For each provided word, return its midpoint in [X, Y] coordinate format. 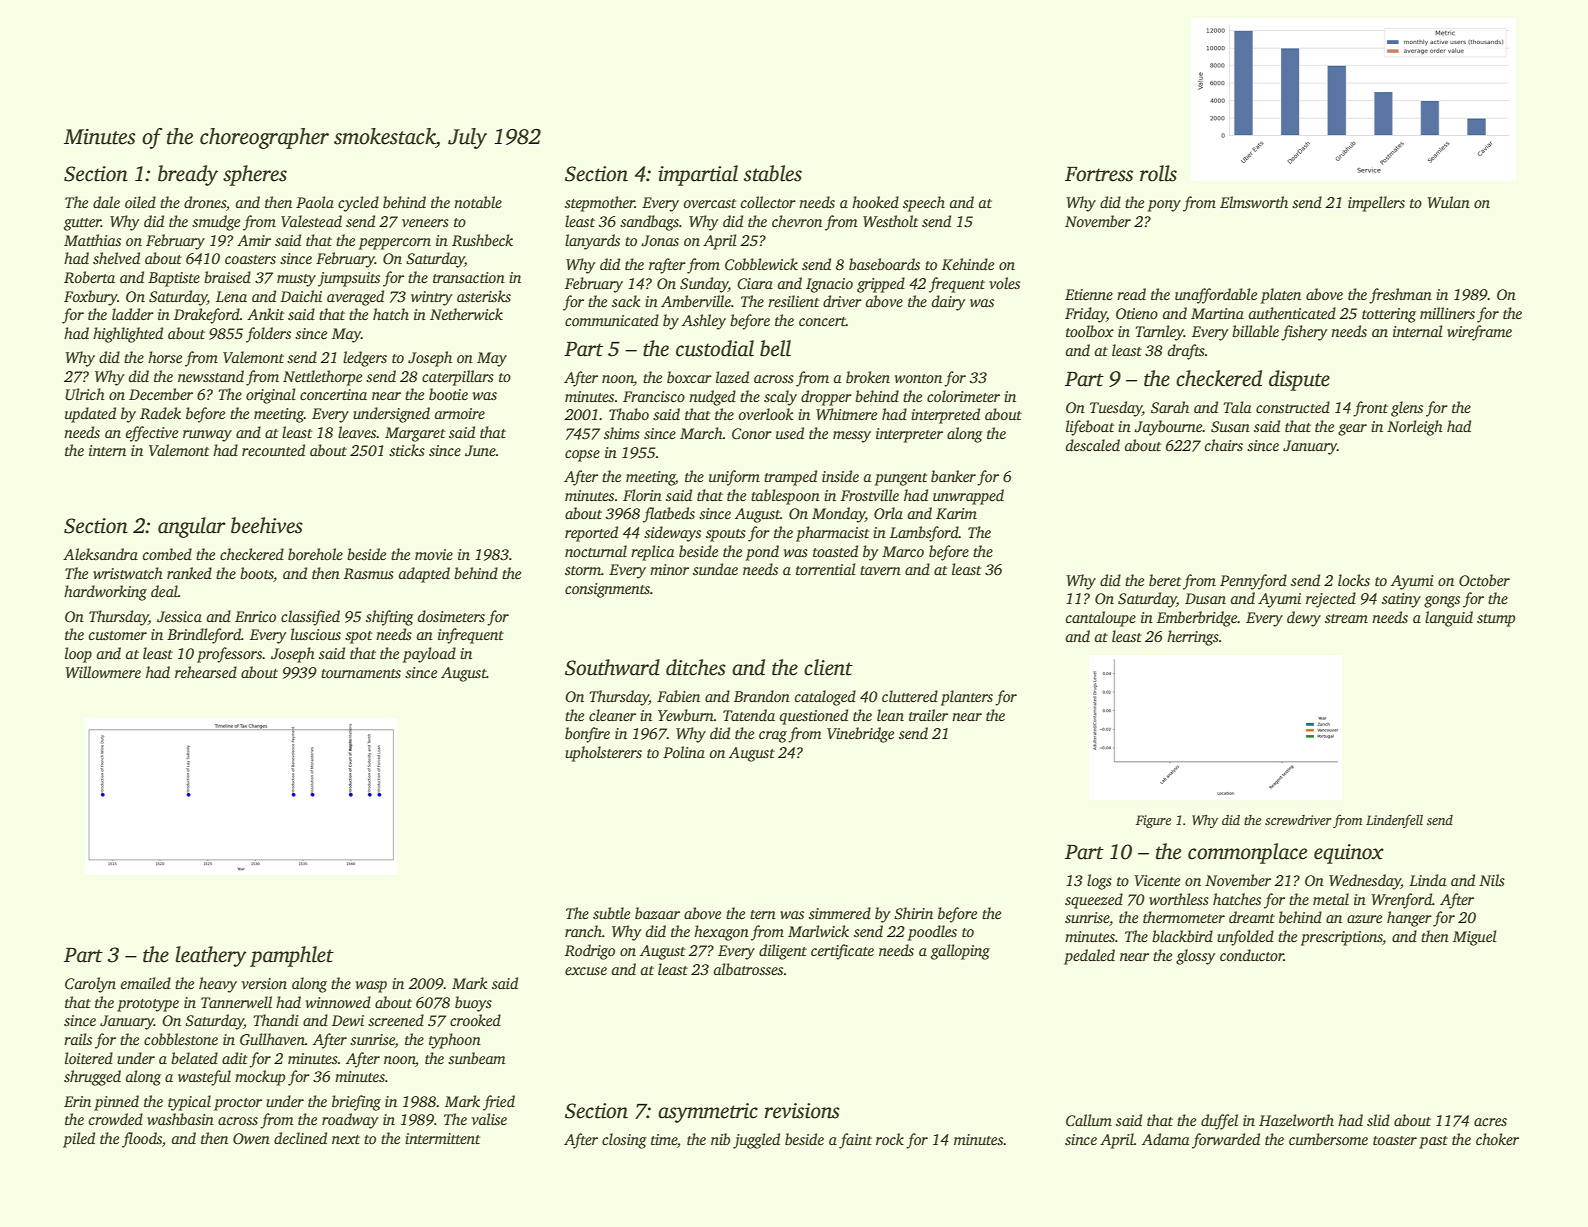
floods [142, 1140]
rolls [1158, 173]
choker [1497, 1139]
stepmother [600, 204]
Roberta [89, 277]
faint [855, 1141]
